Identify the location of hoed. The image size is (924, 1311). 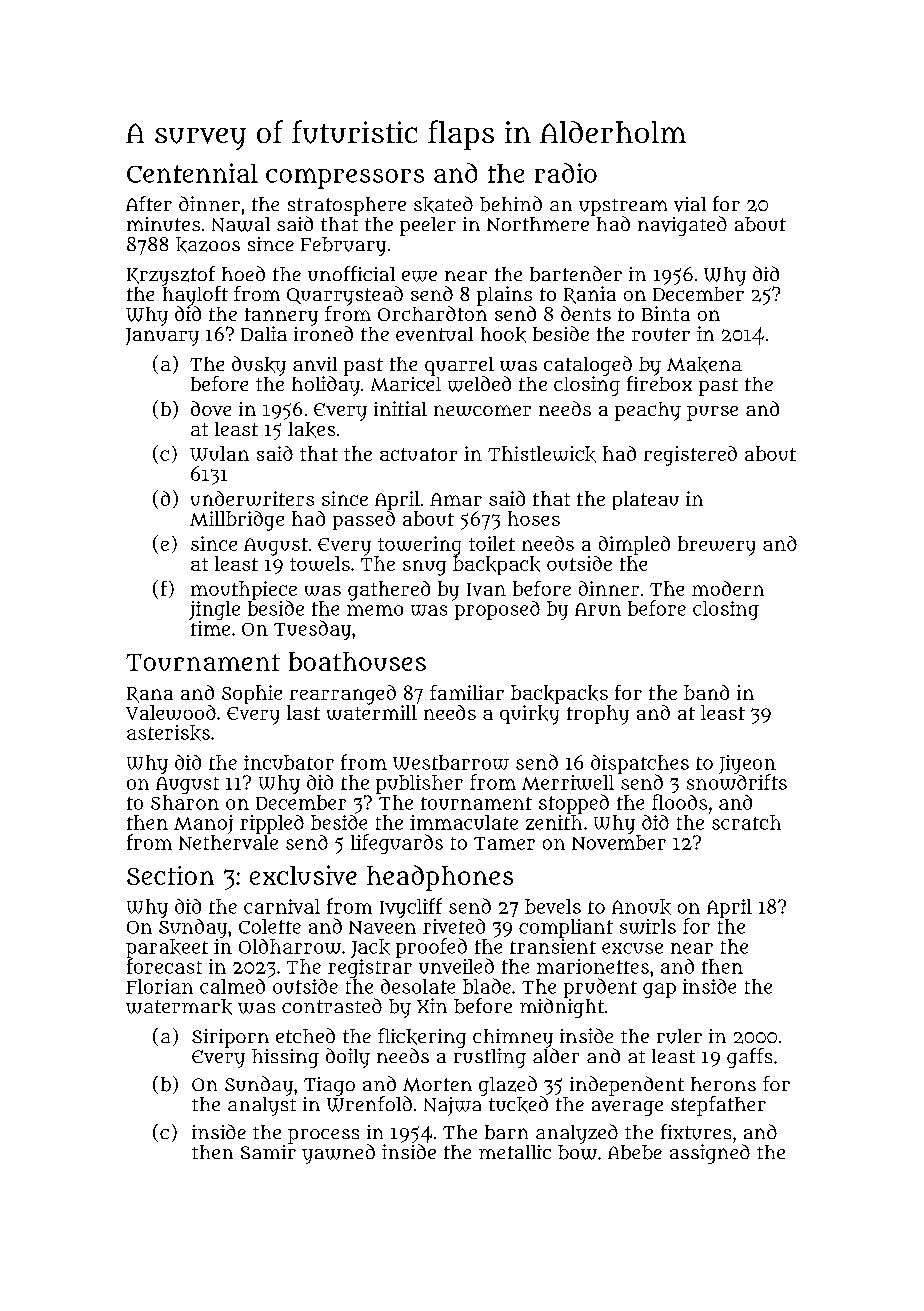
(243, 273).
